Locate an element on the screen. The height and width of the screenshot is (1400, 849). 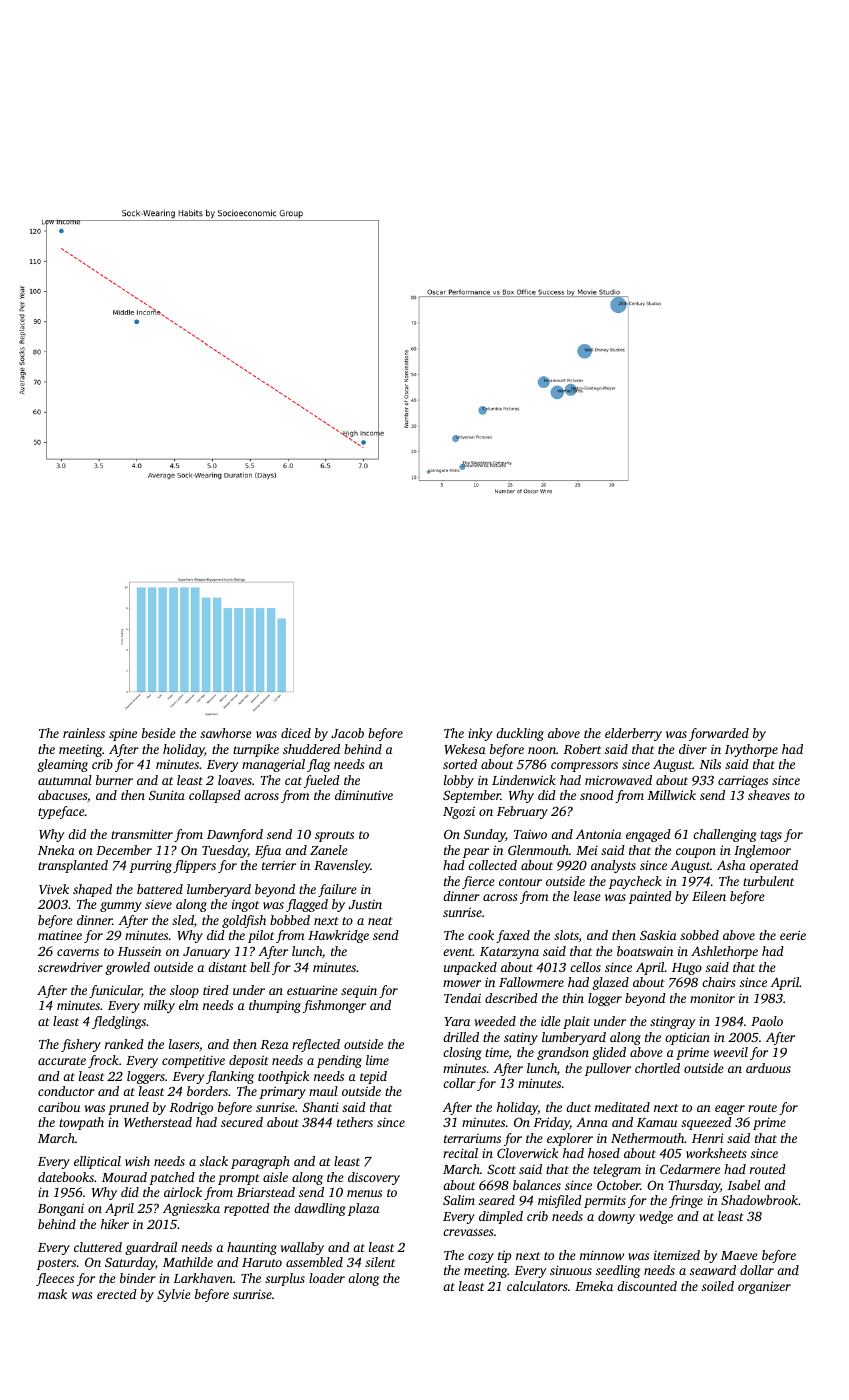
pruned is located at coordinates (128, 1108).
